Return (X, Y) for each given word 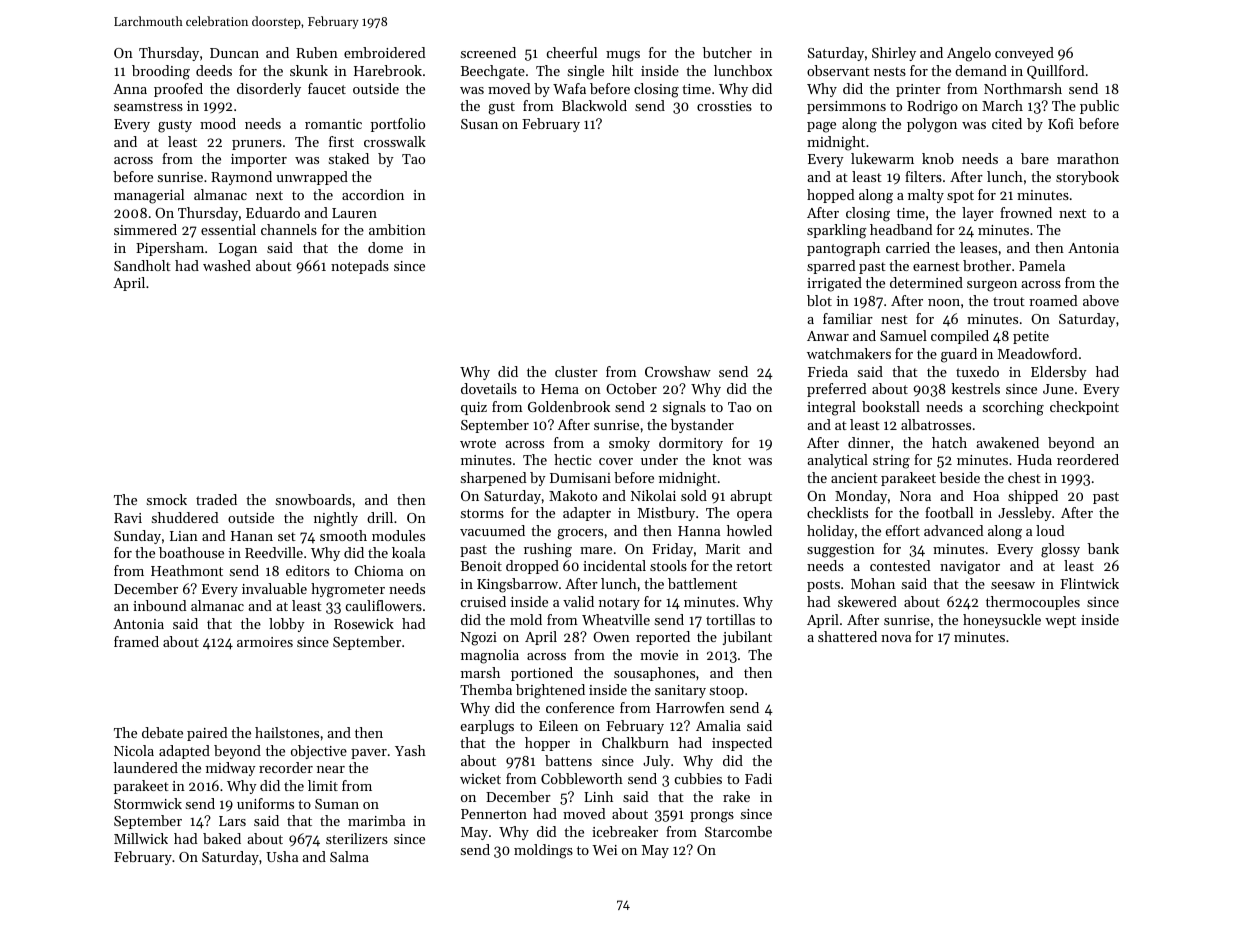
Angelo (969, 54)
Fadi (758, 778)
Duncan (234, 53)
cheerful (572, 52)
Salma (349, 856)
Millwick (141, 838)
